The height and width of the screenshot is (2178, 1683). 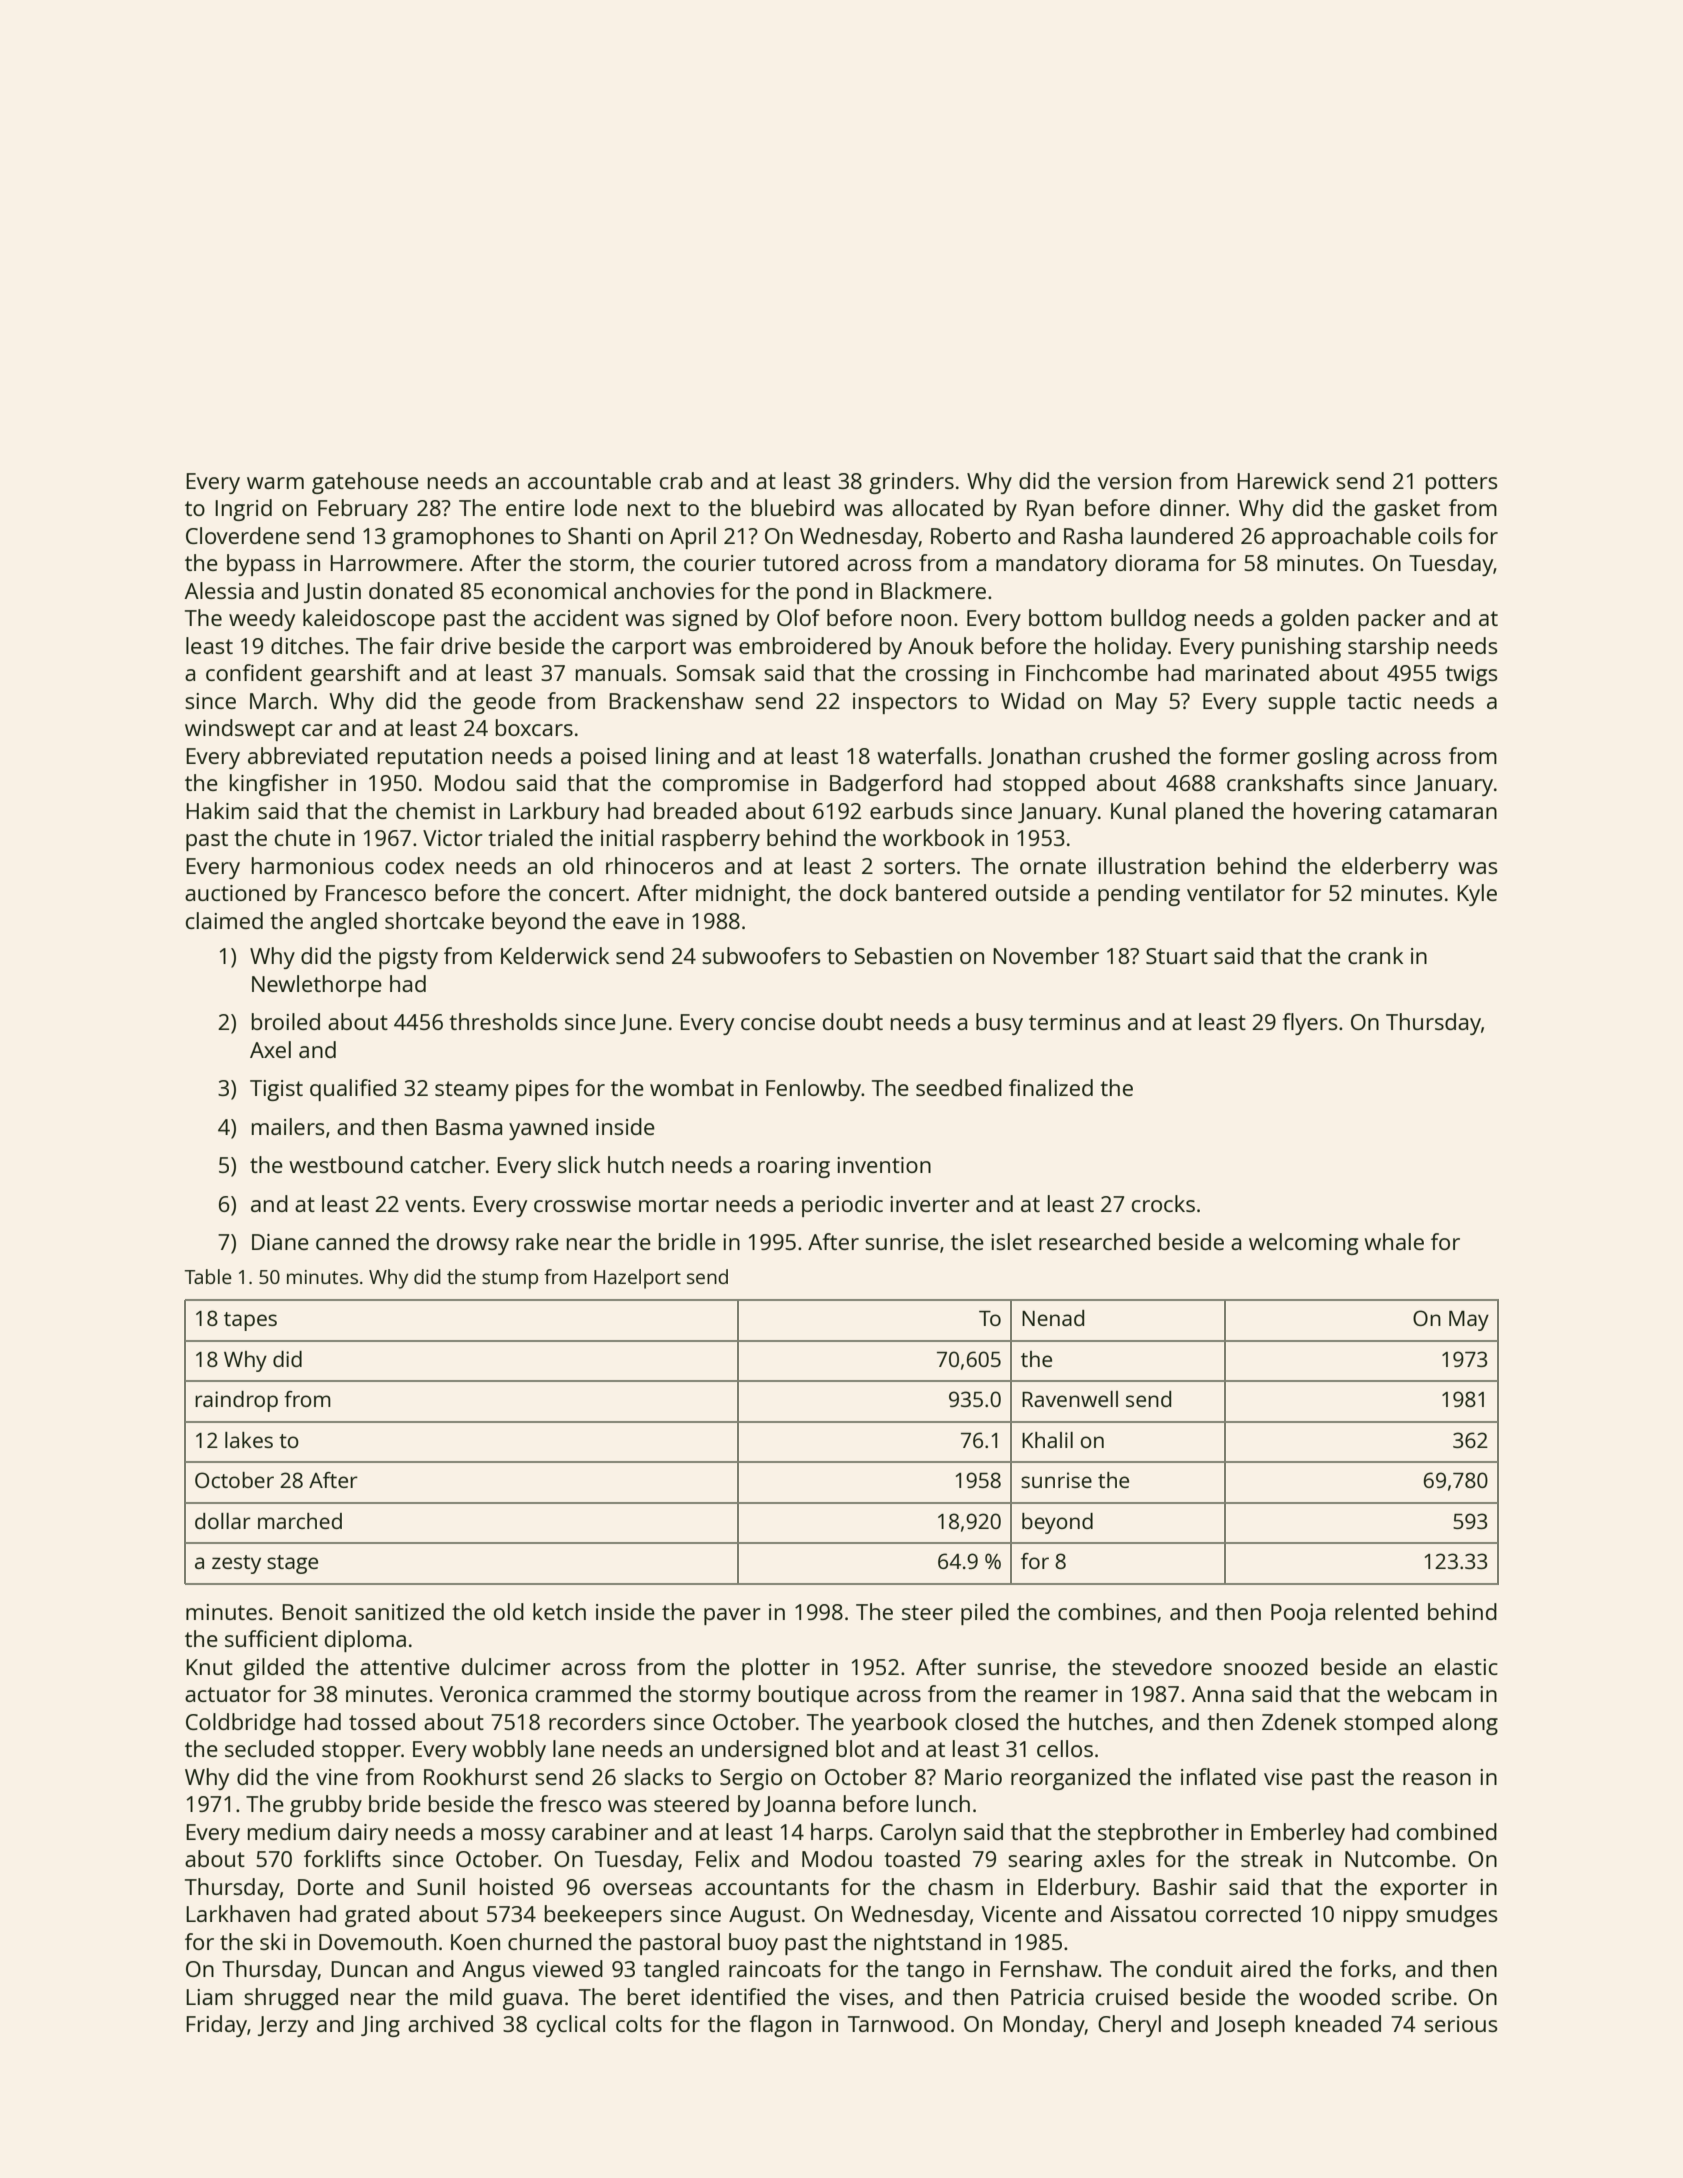 I want to click on Nenad, so click(x=1053, y=1318).
